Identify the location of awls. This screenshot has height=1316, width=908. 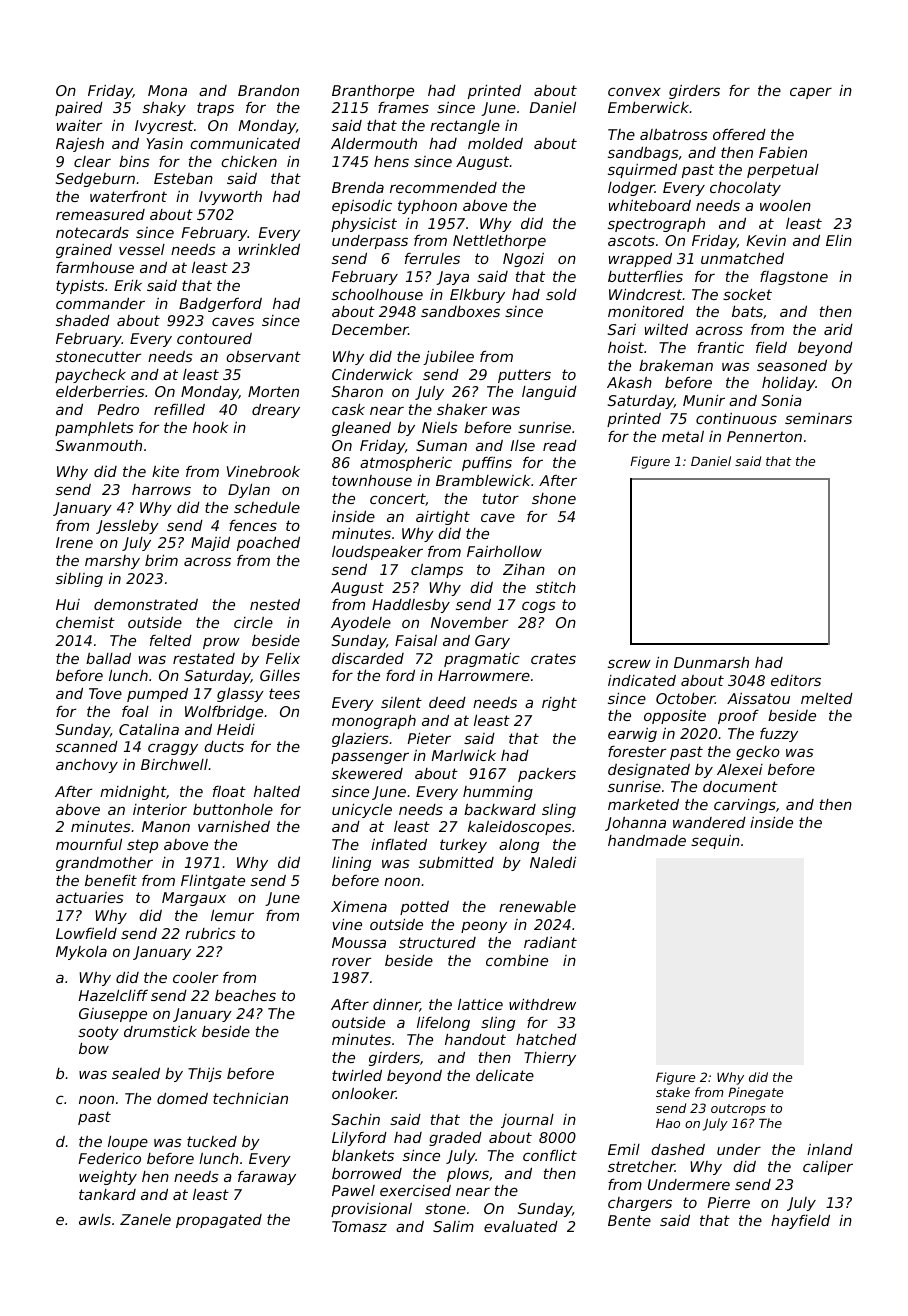
(95, 1219).
